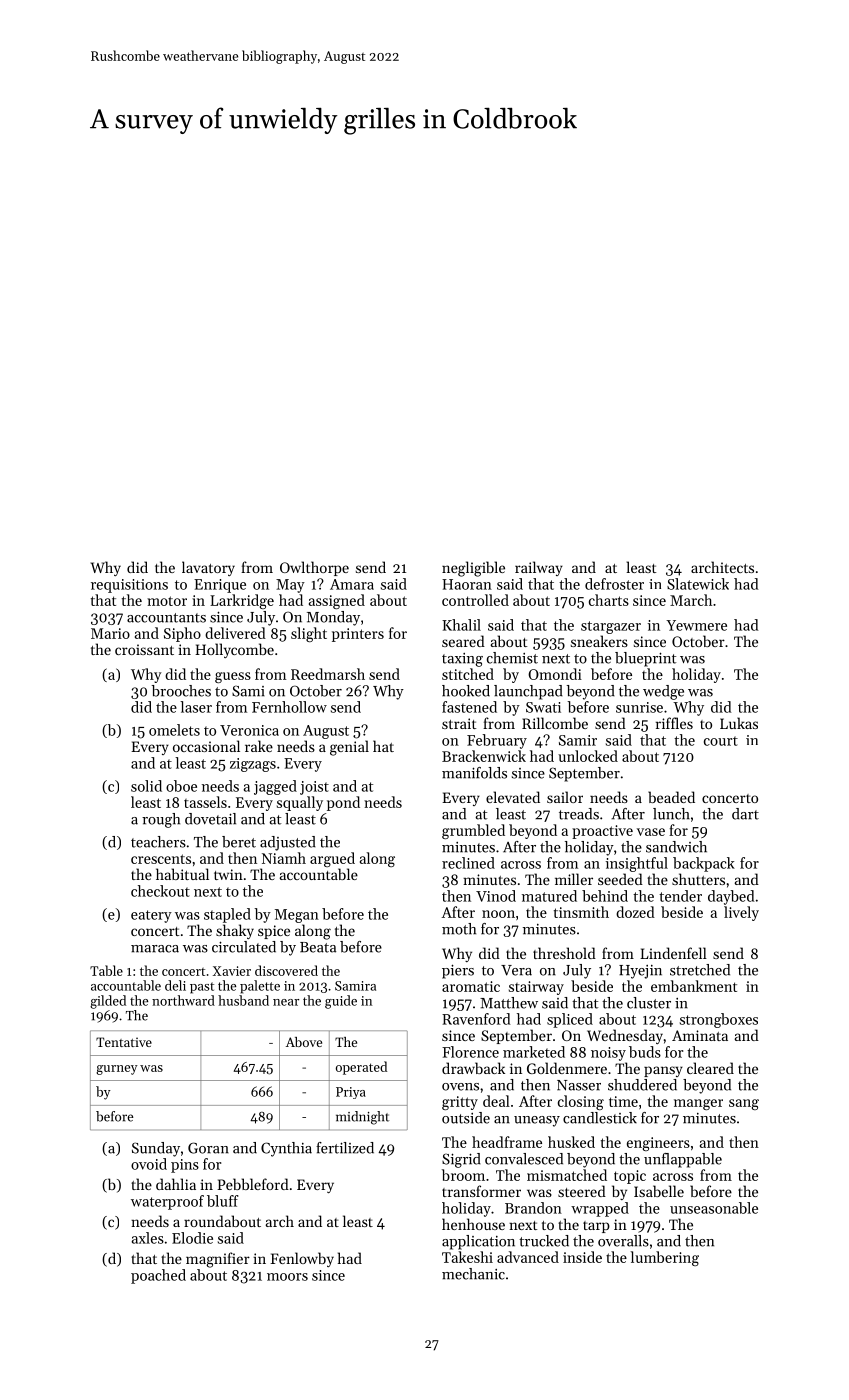 This screenshot has height=1400, width=849. I want to click on lumbering, so click(665, 1258).
